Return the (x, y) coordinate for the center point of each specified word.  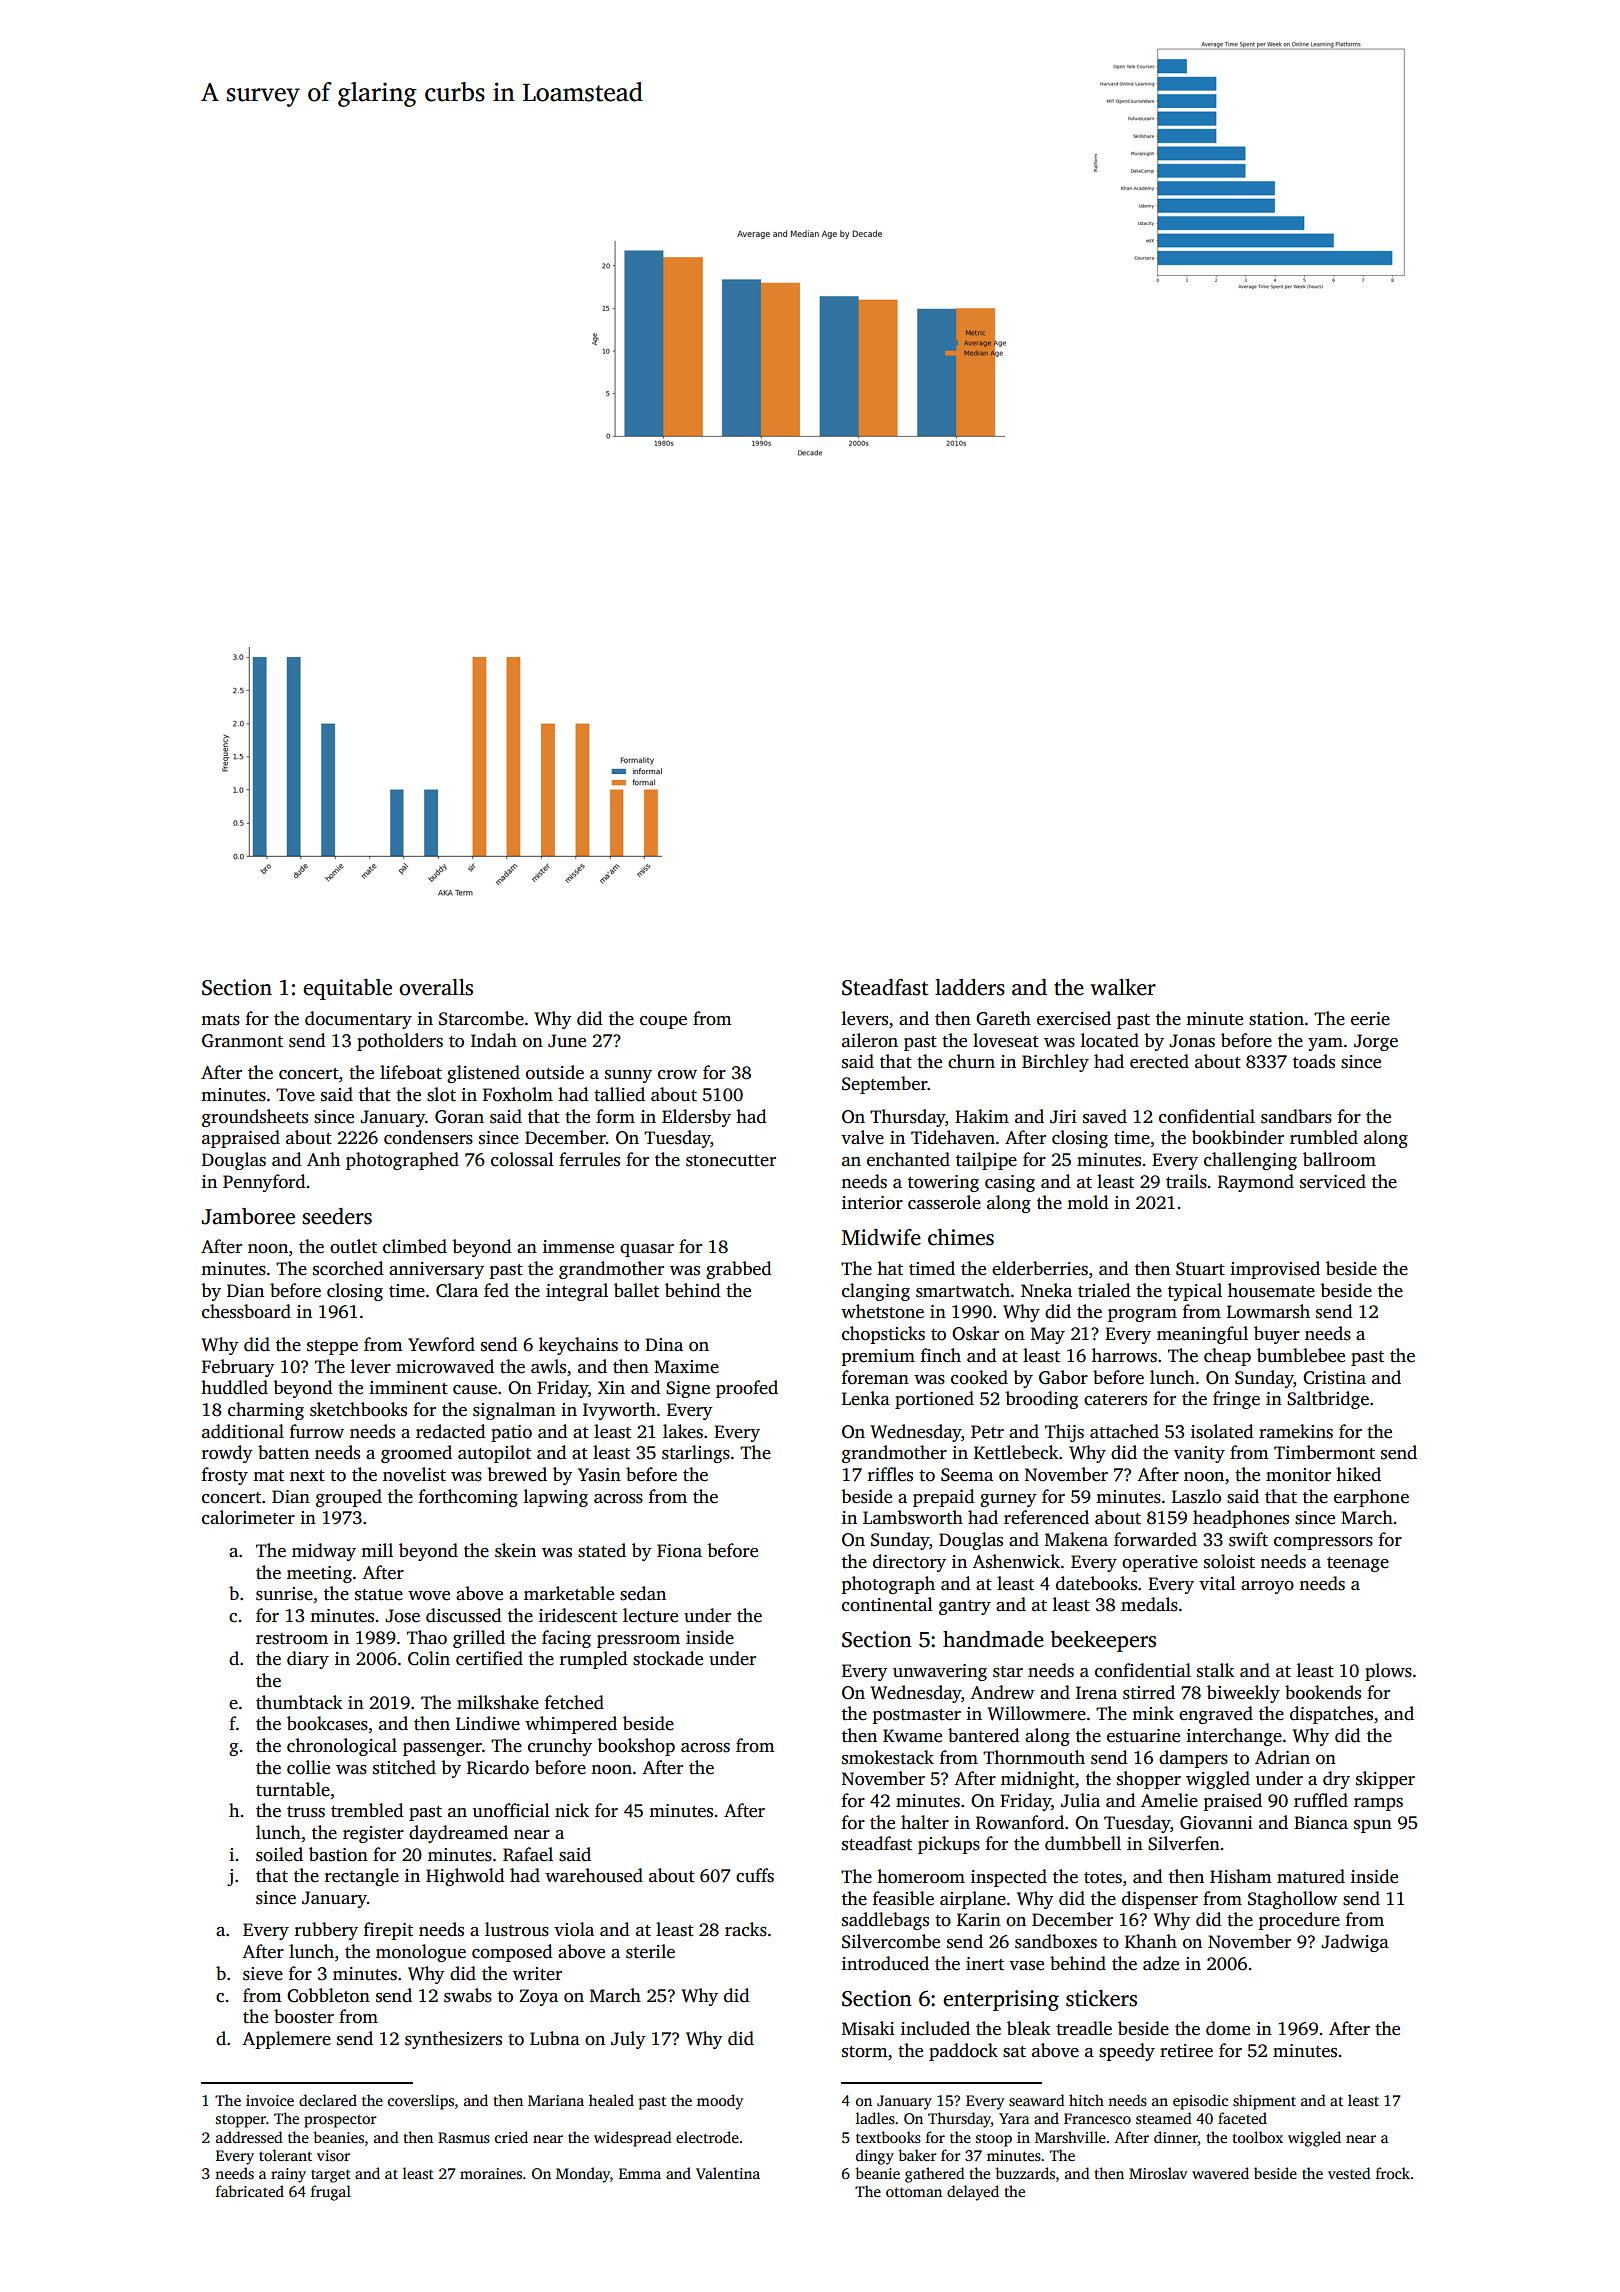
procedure (1299, 1921)
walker (1123, 987)
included (935, 2028)
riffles (890, 1474)
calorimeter (248, 1517)
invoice (270, 2100)
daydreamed (458, 1834)
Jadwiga (1355, 1943)
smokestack (888, 1757)
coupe (663, 1022)
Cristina (1334, 1378)
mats (220, 1020)
